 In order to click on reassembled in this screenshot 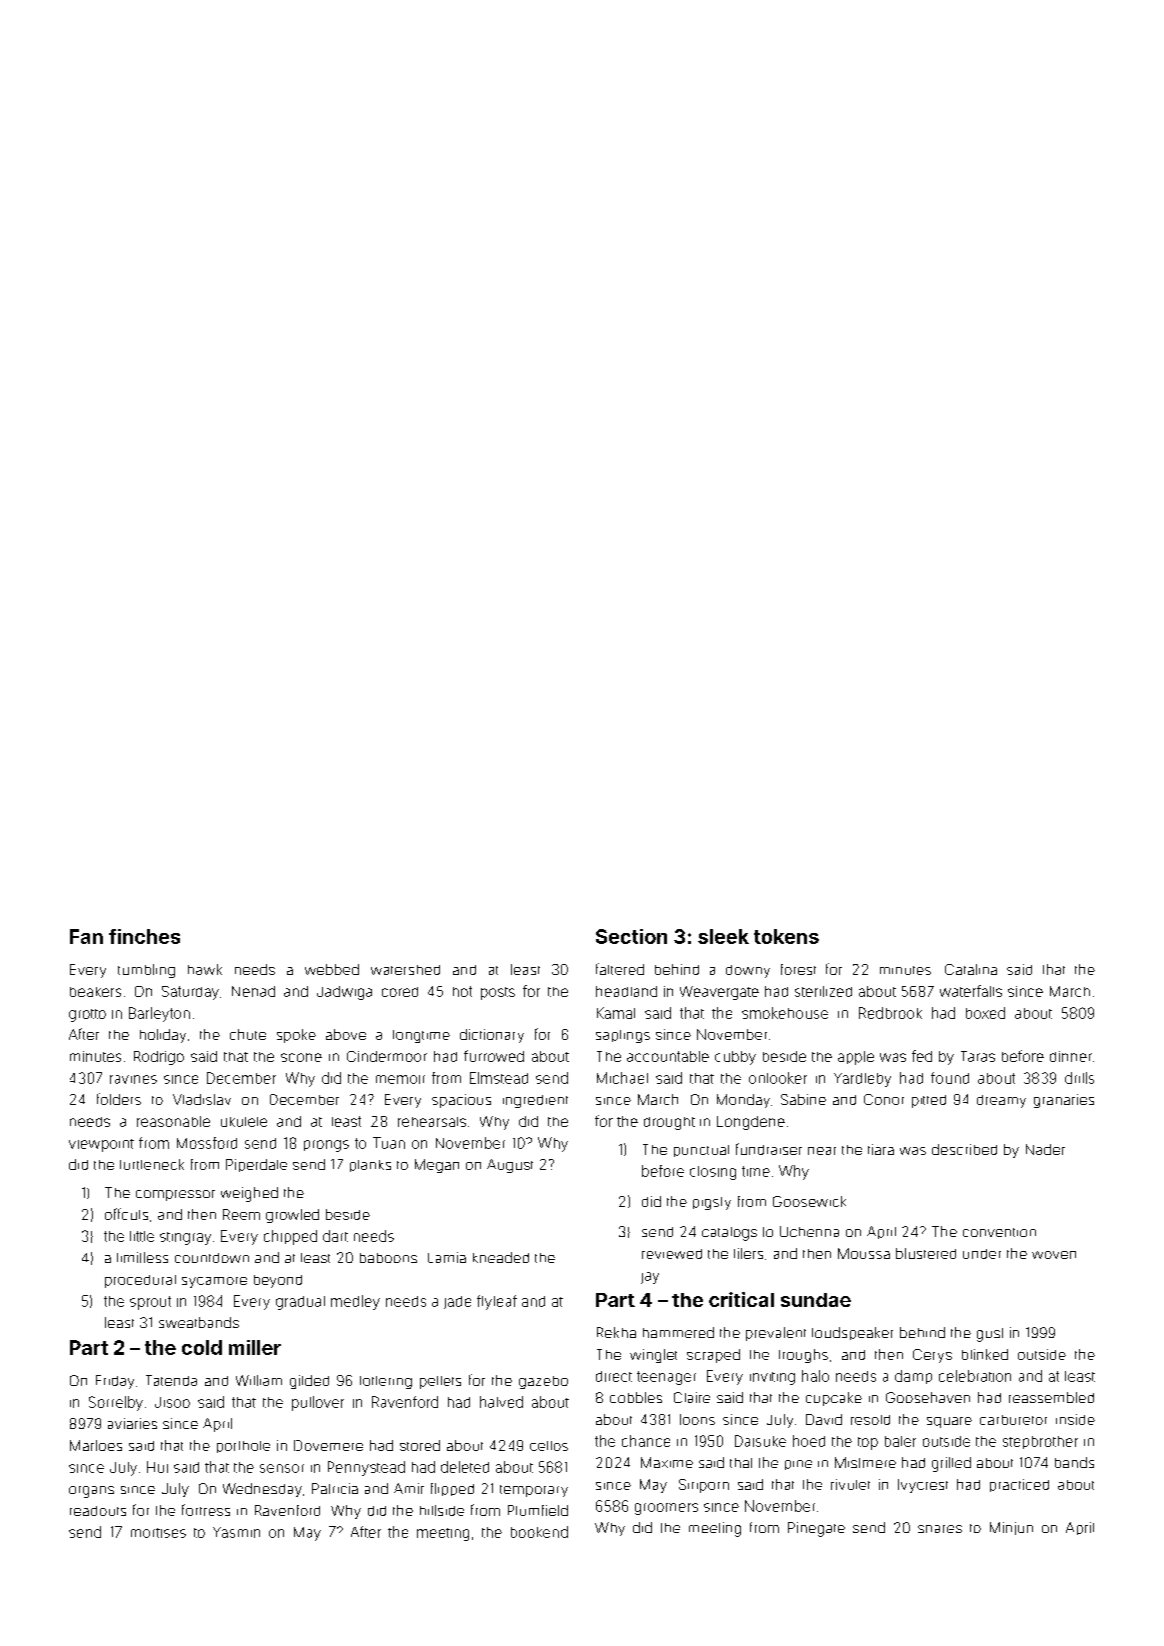, I will do `click(1051, 1397)`.
